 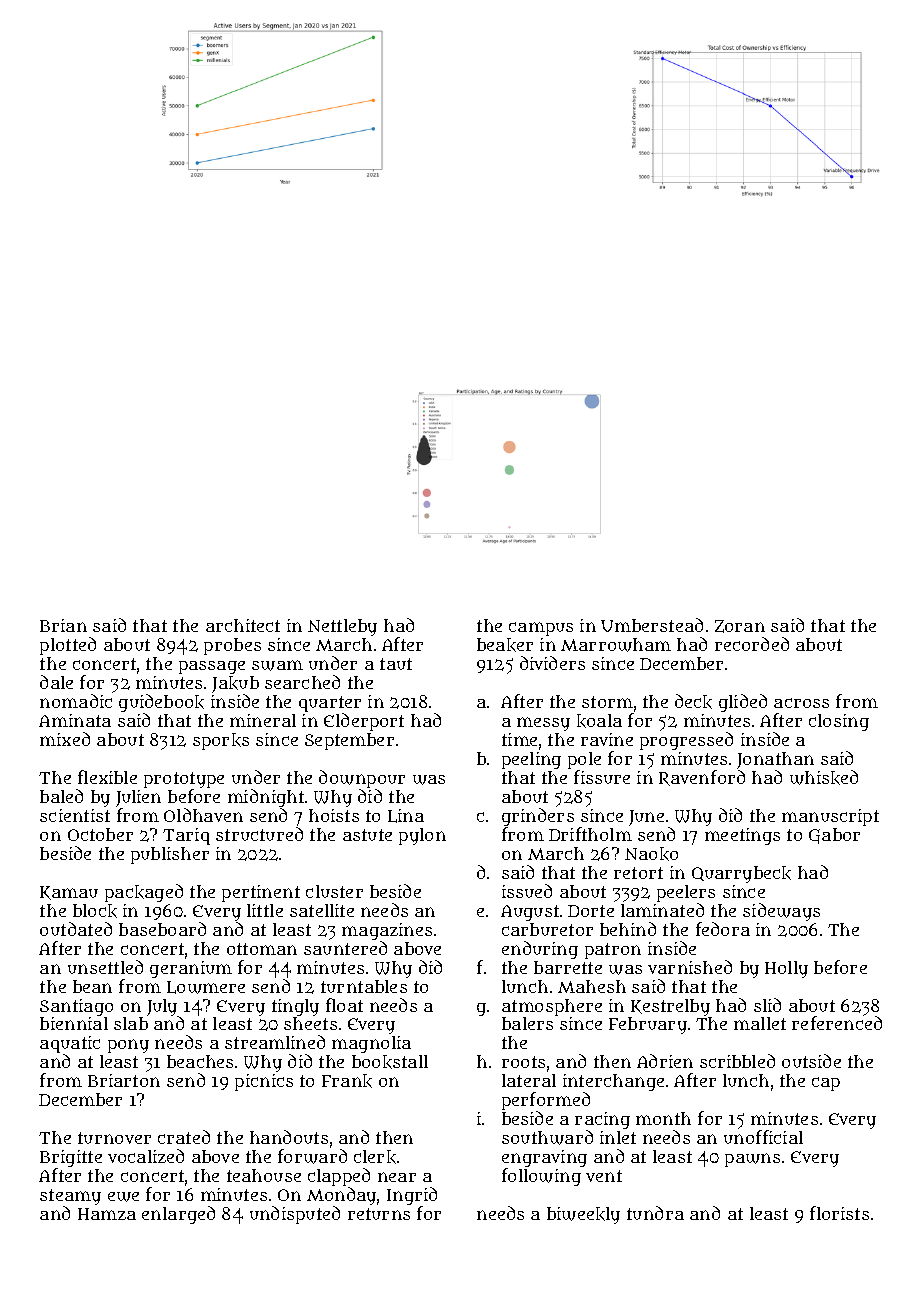 I want to click on Zoran, so click(x=740, y=626).
